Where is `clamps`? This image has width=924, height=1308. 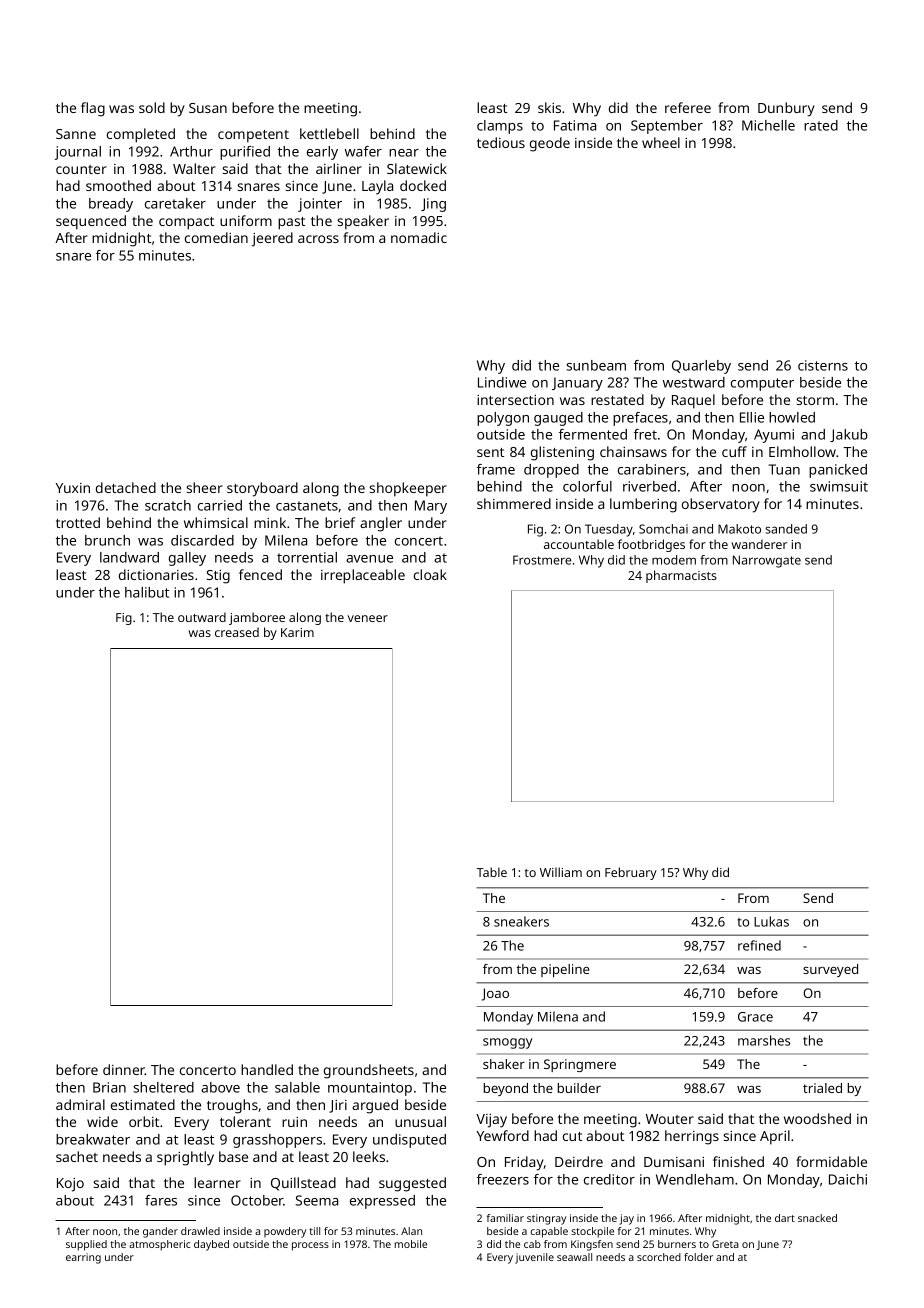 clamps is located at coordinates (500, 127).
